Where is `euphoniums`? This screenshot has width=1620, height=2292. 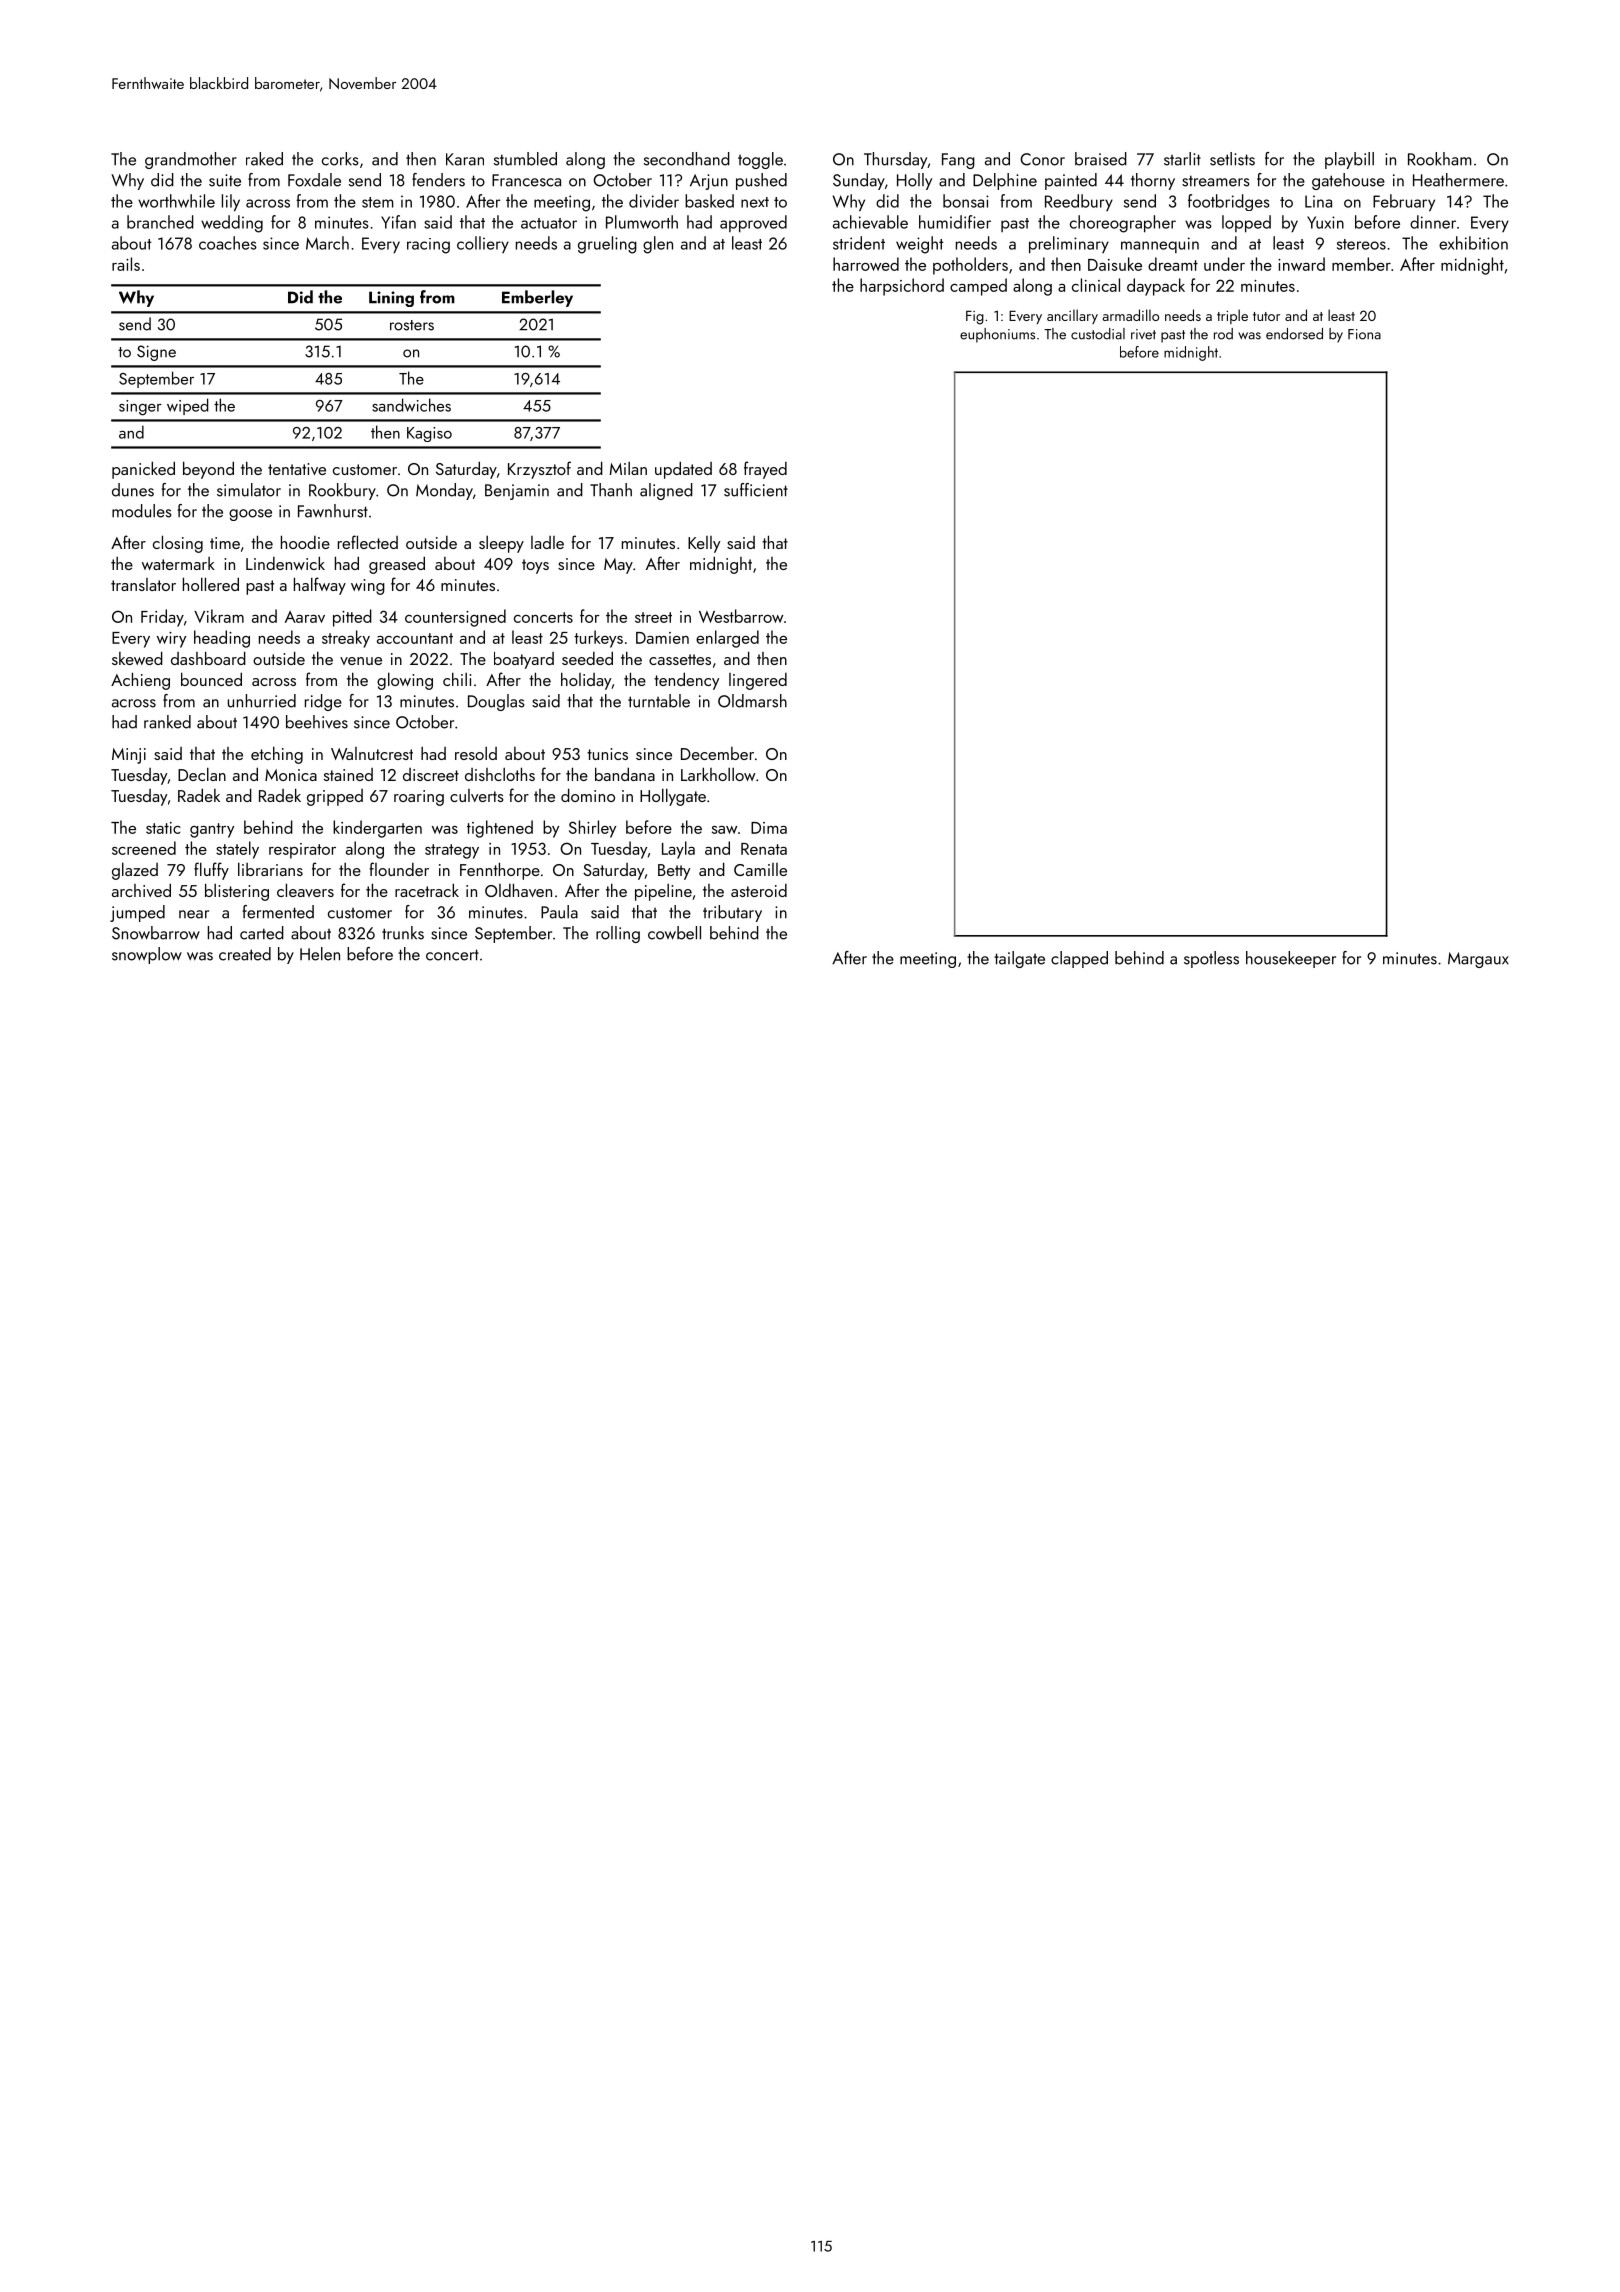 euphoniums is located at coordinates (997, 335).
